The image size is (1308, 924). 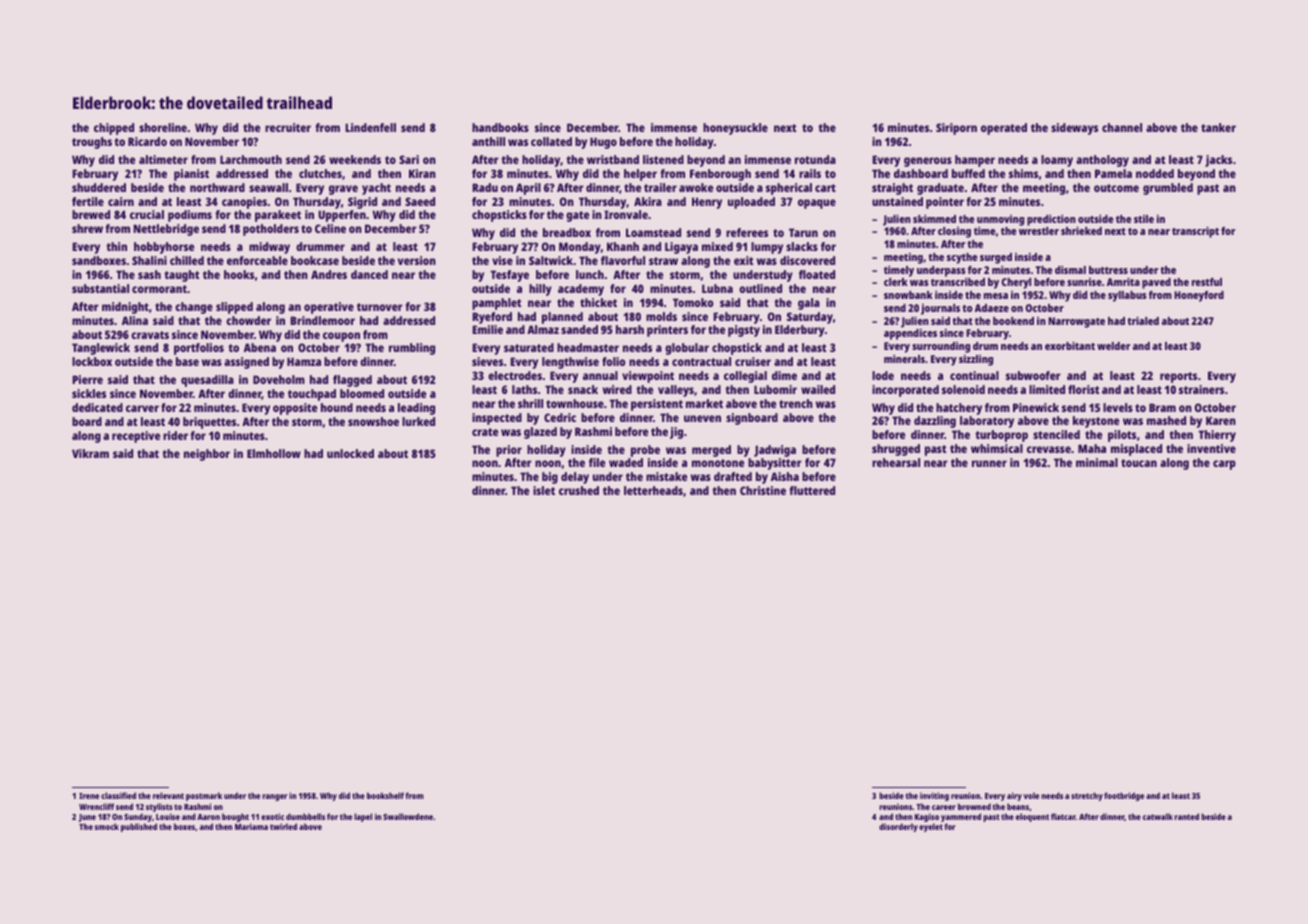 I want to click on trialed, so click(x=1143, y=321).
